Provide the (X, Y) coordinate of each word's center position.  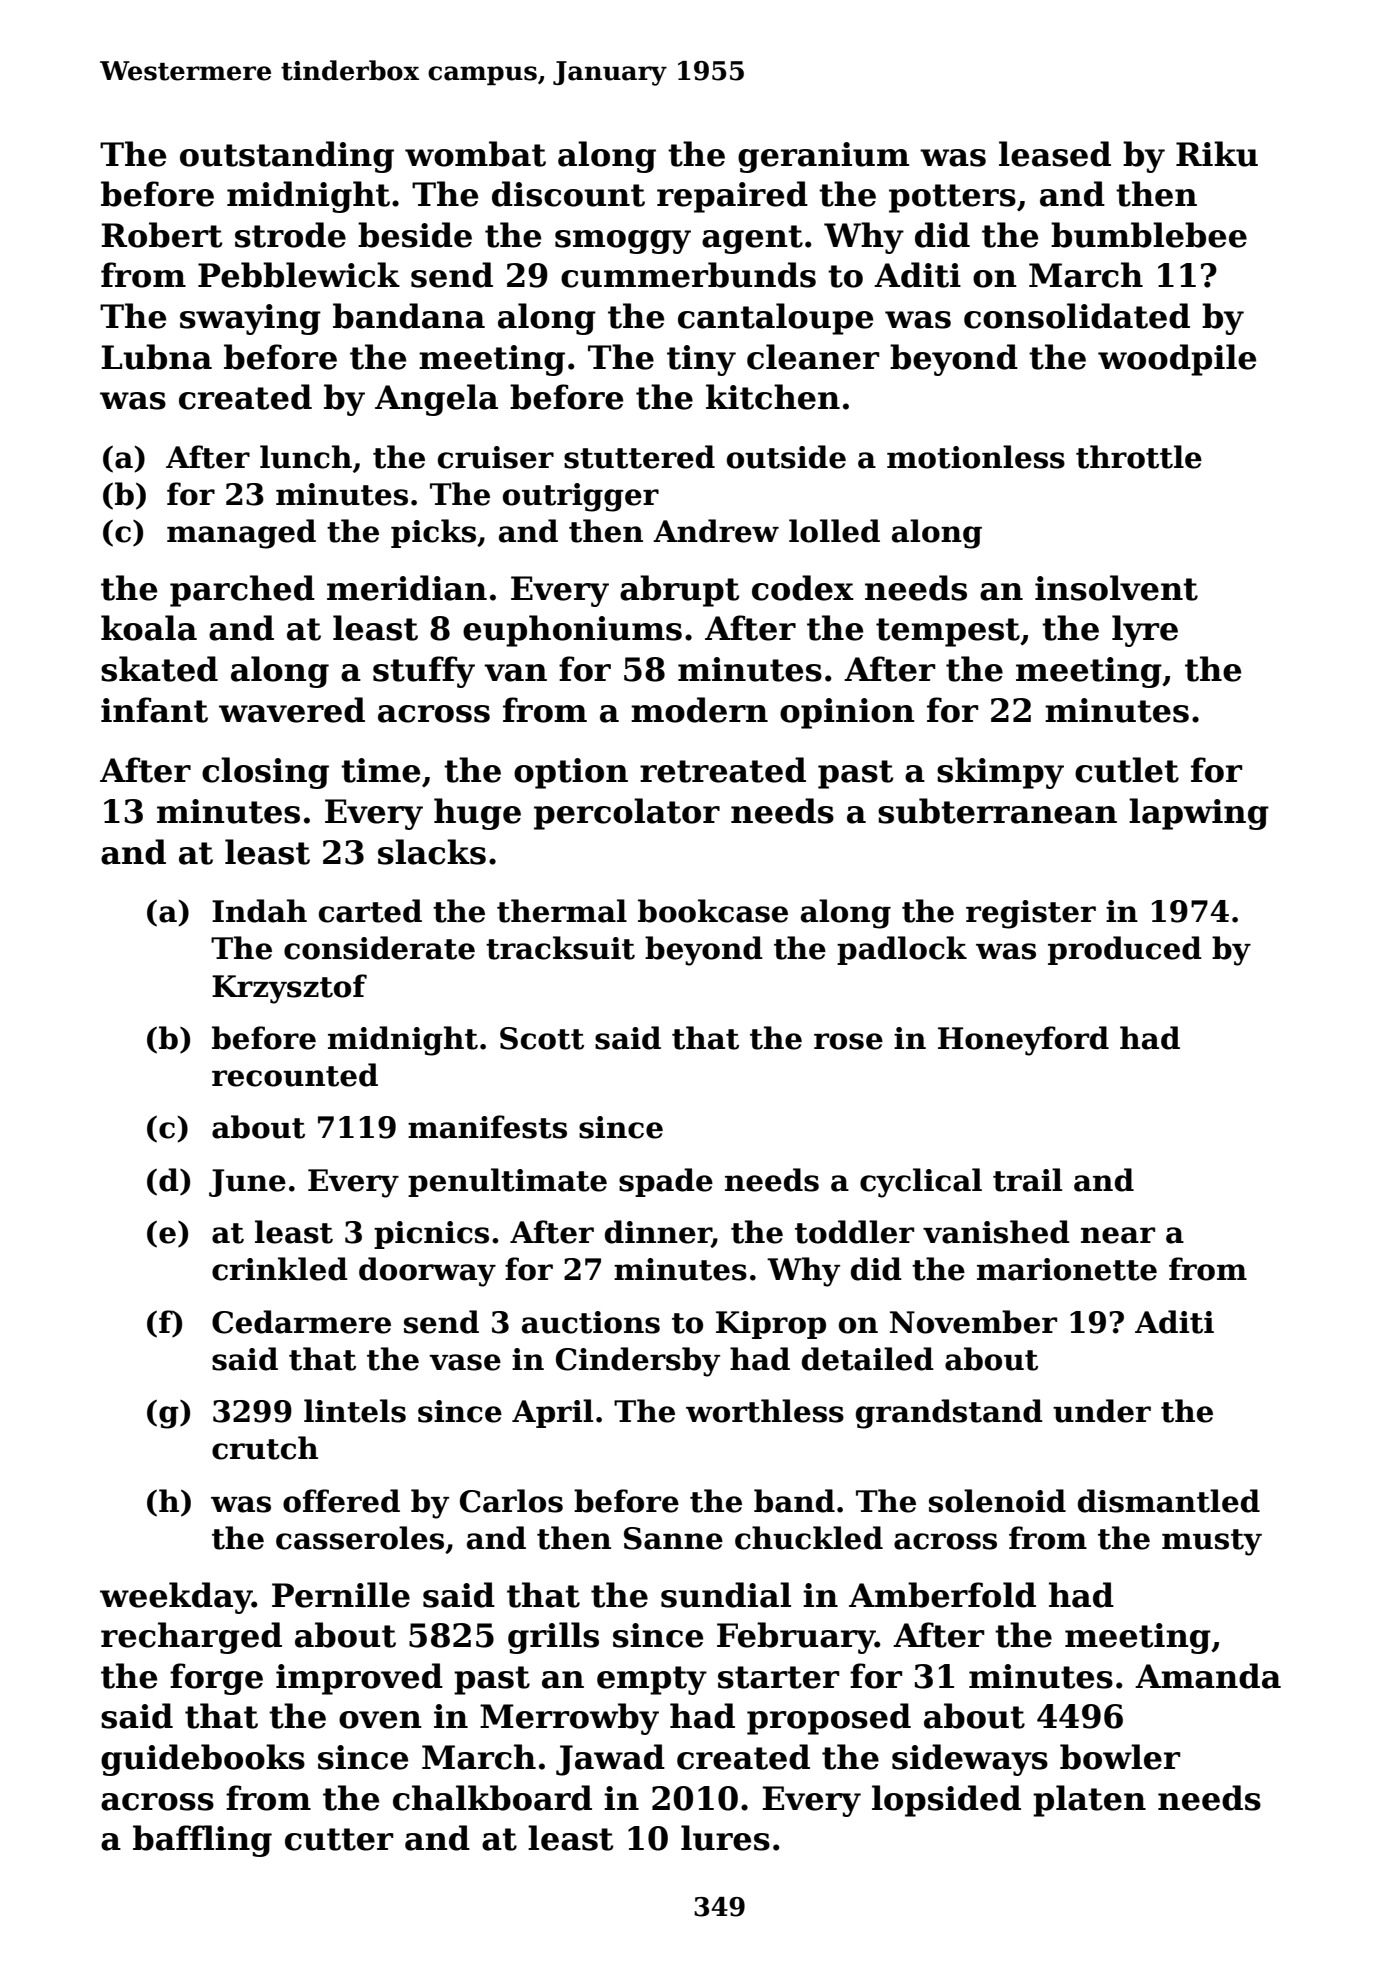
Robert (162, 235)
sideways (970, 1760)
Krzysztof (289, 989)
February (796, 1638)
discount (568, 194)
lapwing (1199, 814)
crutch (265, 1448)
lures (725, 1838)
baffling (202, 1841)
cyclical (921, 1183)
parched (242, 591)
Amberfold (942, 1595)
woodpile (1177, 360)
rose (848, 1041)
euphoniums (572, 631)
